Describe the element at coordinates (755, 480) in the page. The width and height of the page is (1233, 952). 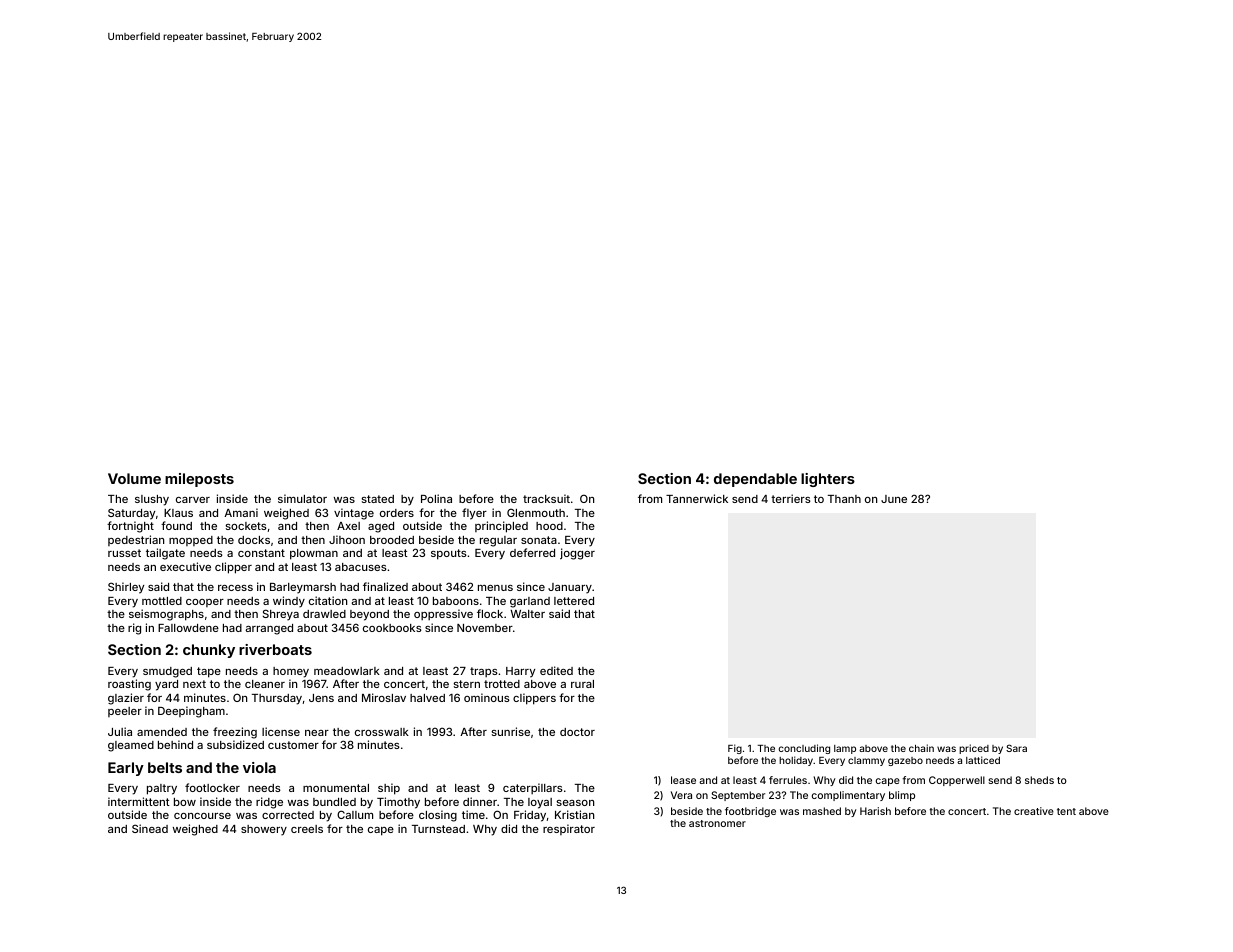
I see `dependable` at that location.
